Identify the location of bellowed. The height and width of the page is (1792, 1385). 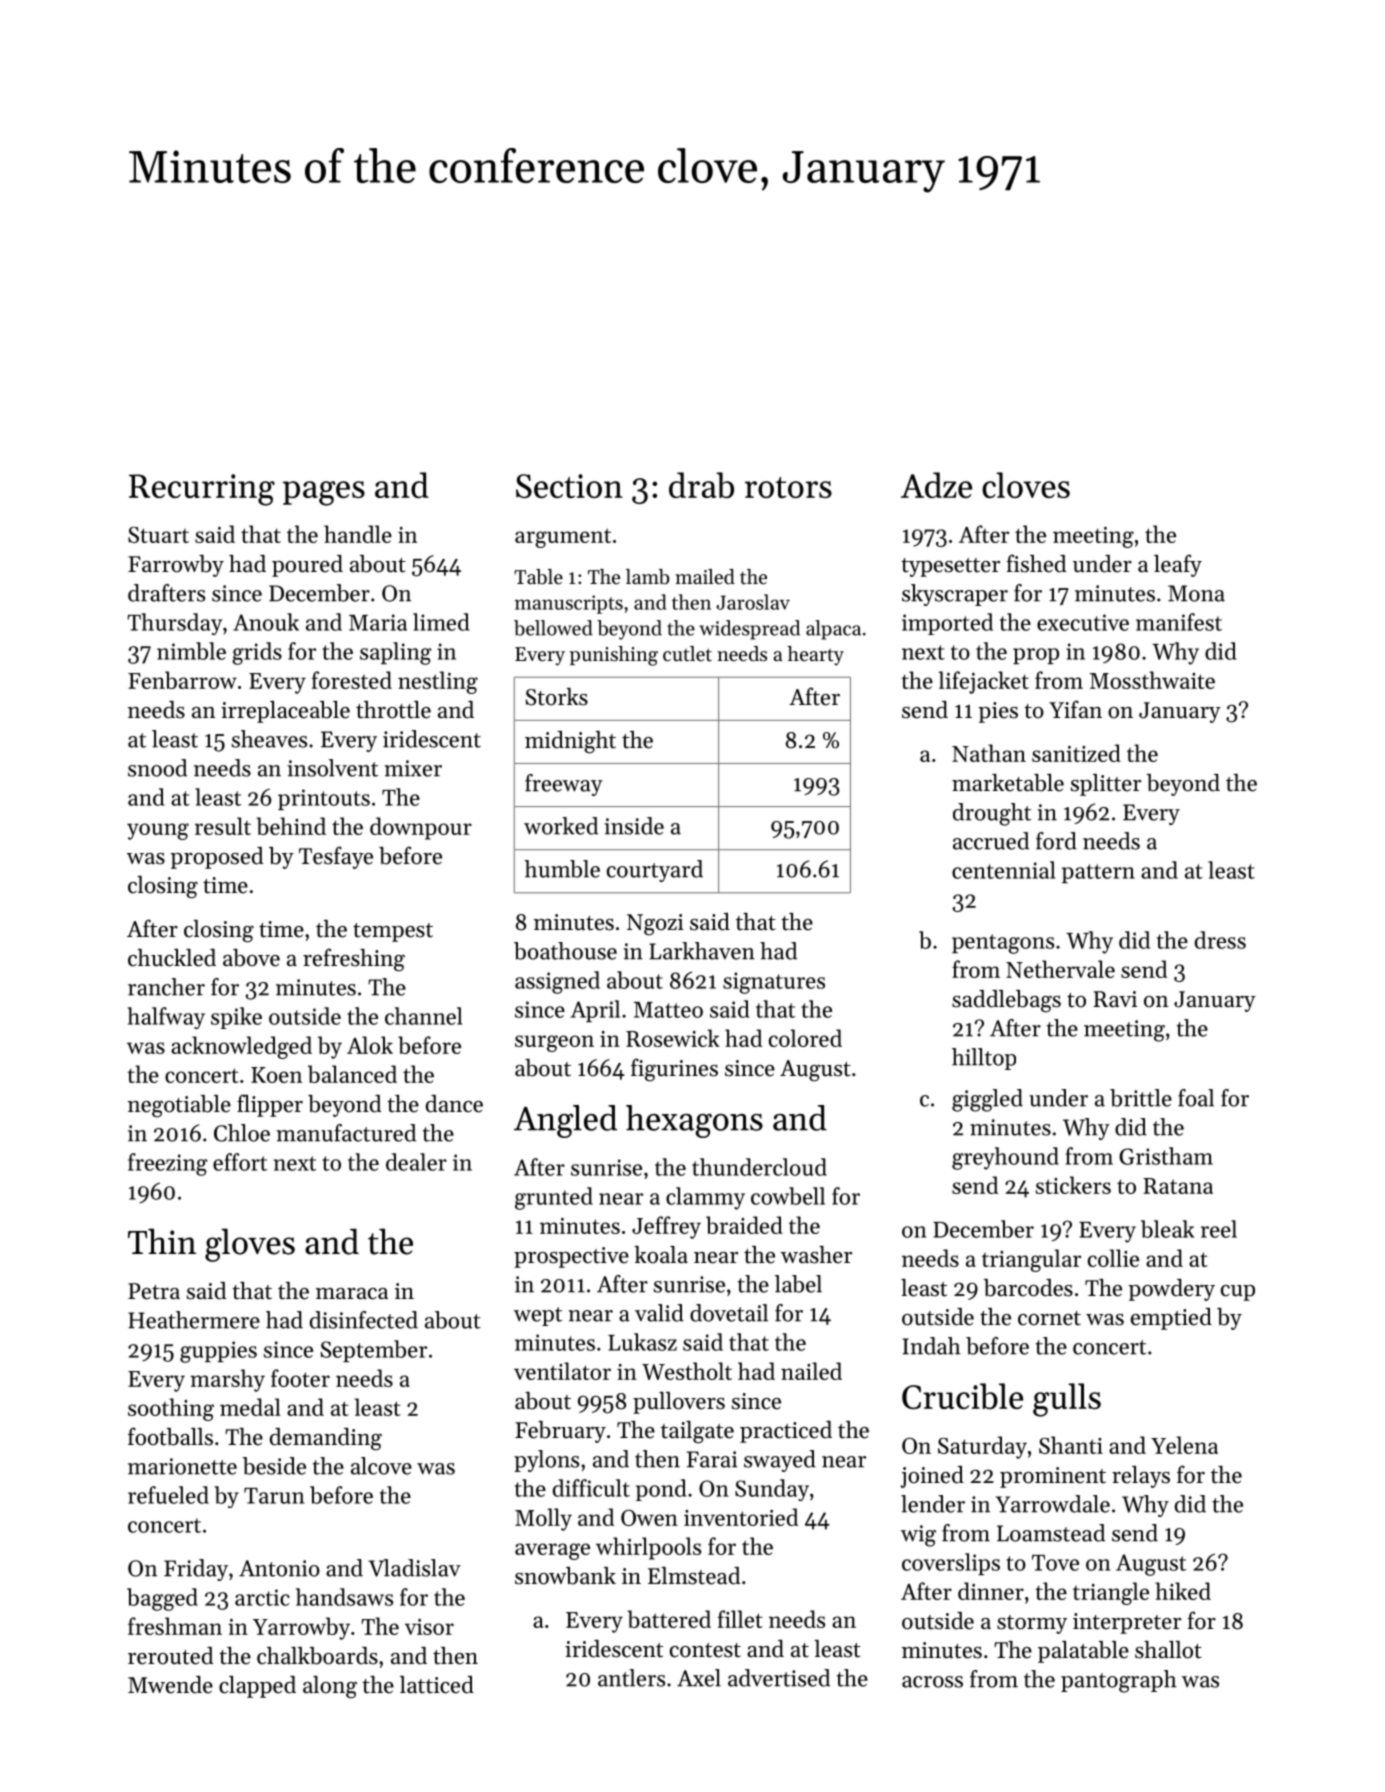
(553, 628).
